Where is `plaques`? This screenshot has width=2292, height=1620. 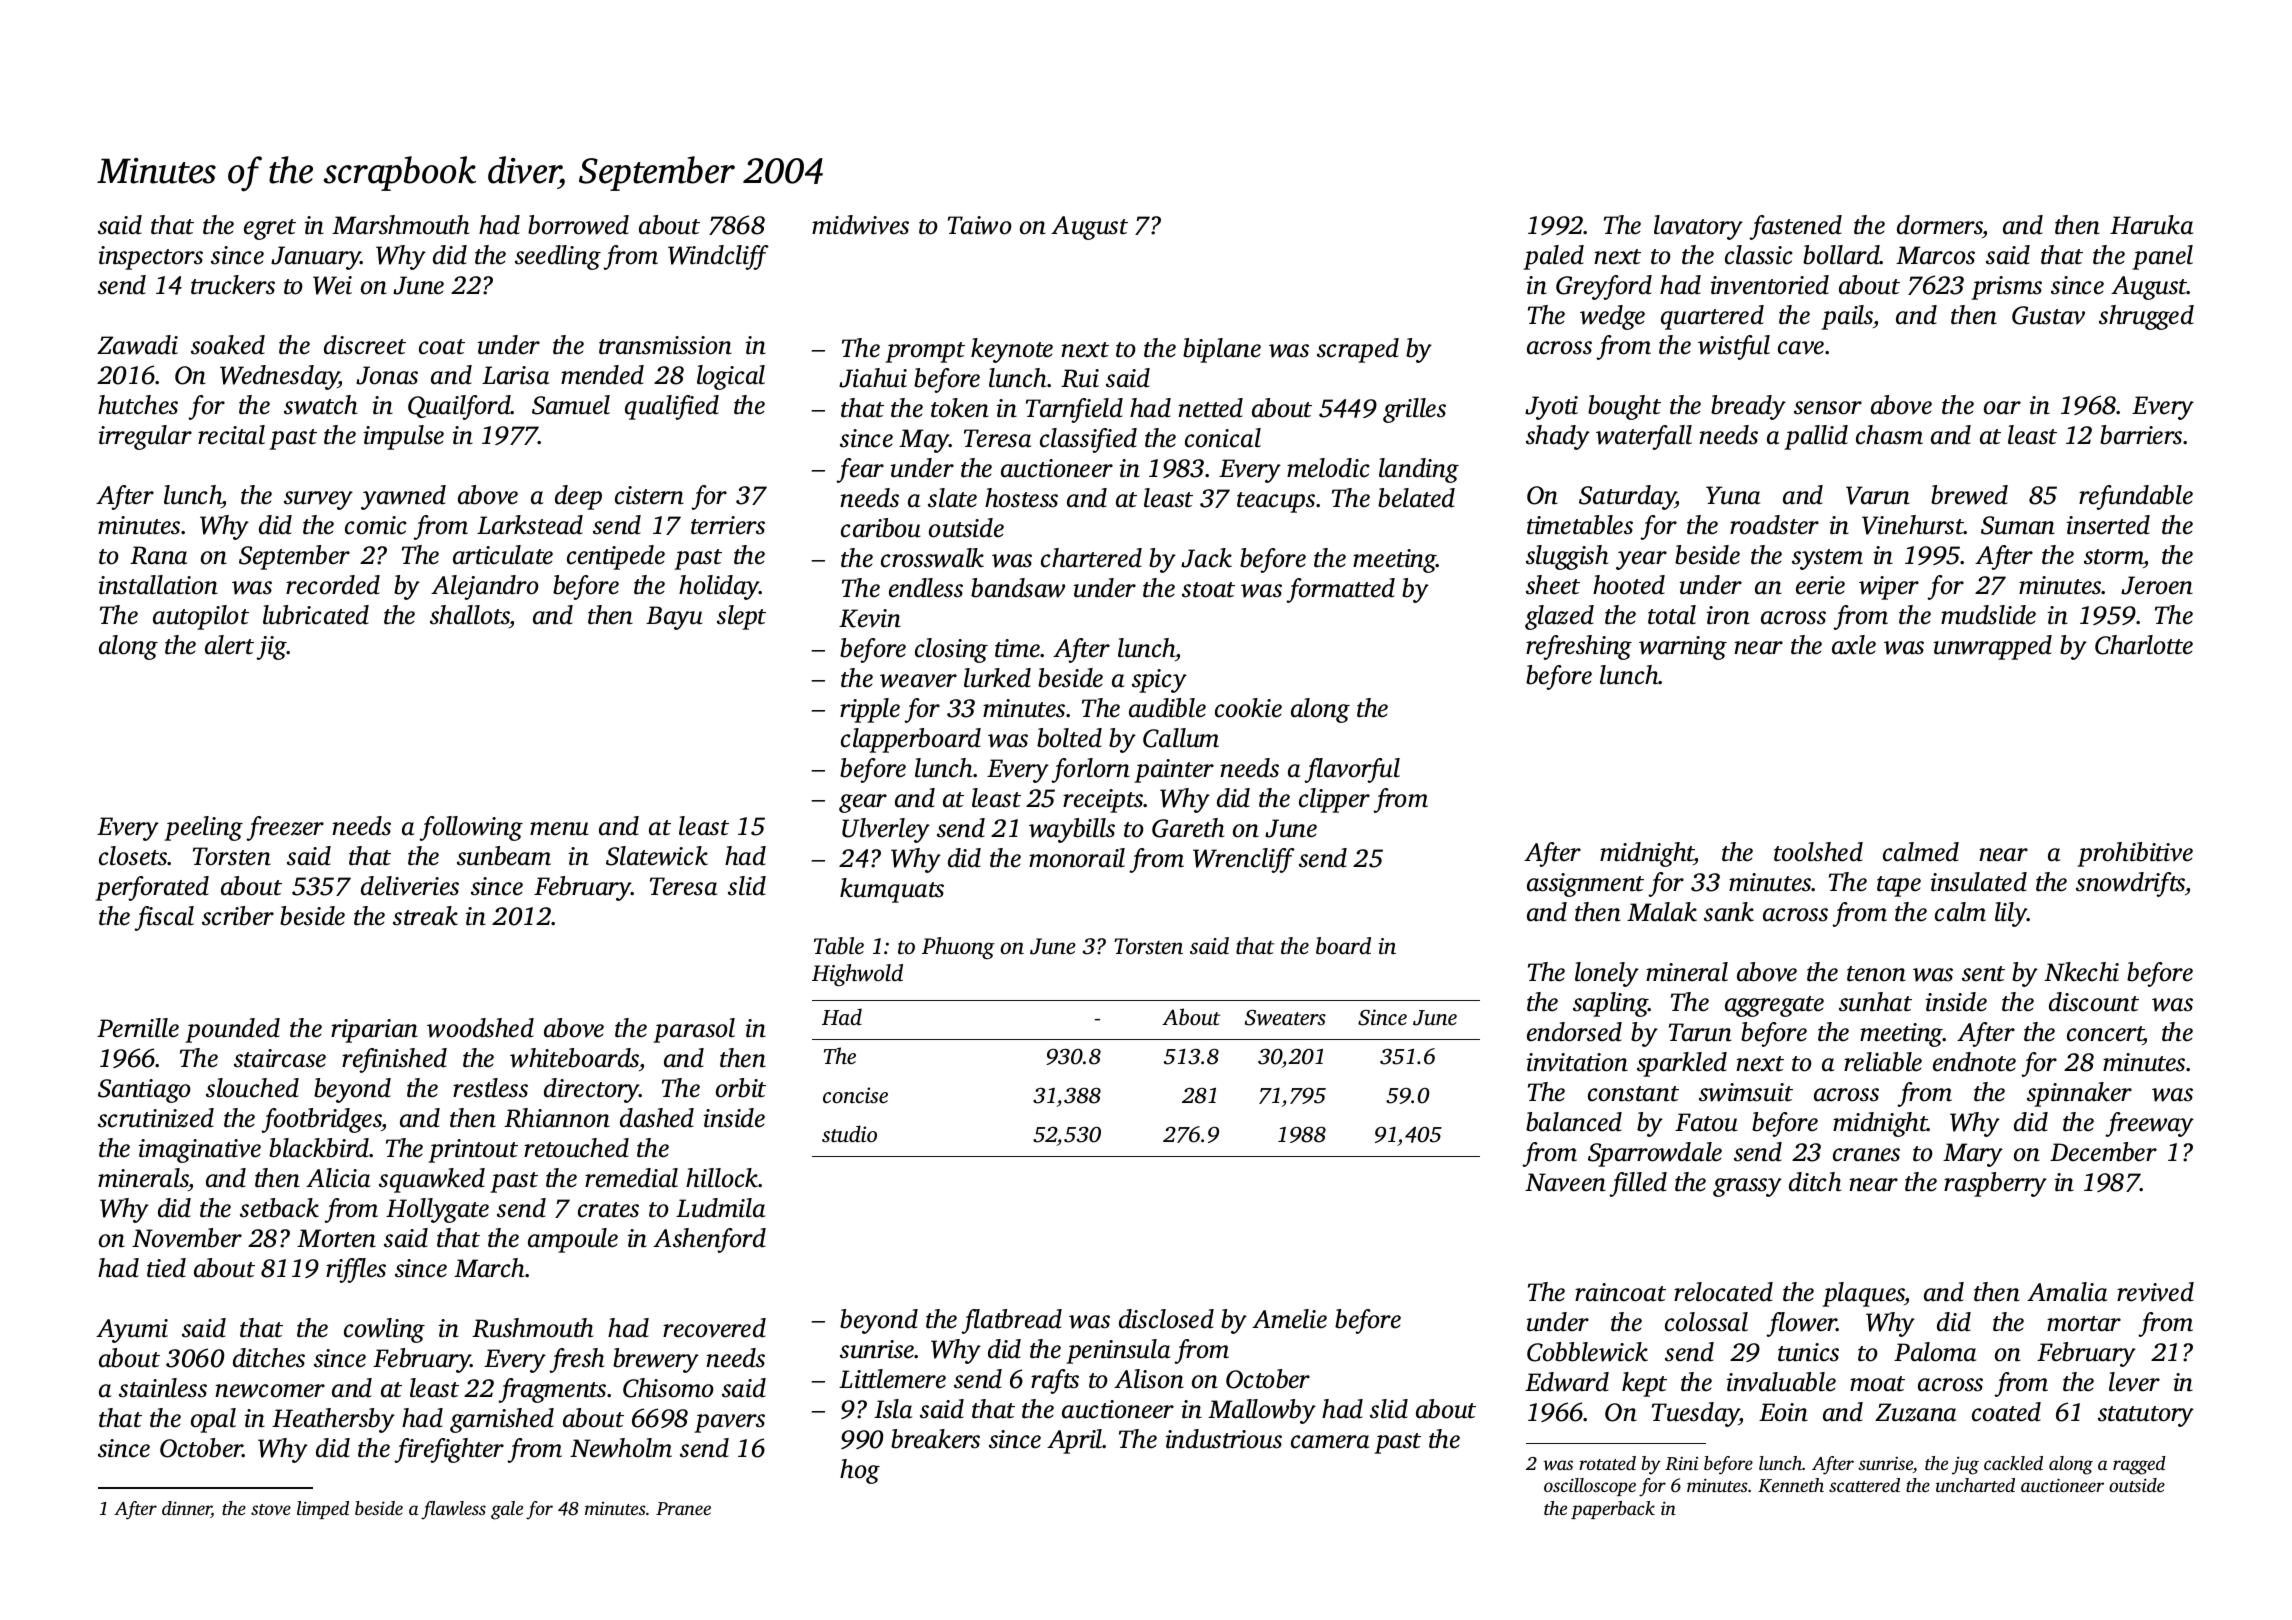
plaques is located at coordinates (1863, 1294).
